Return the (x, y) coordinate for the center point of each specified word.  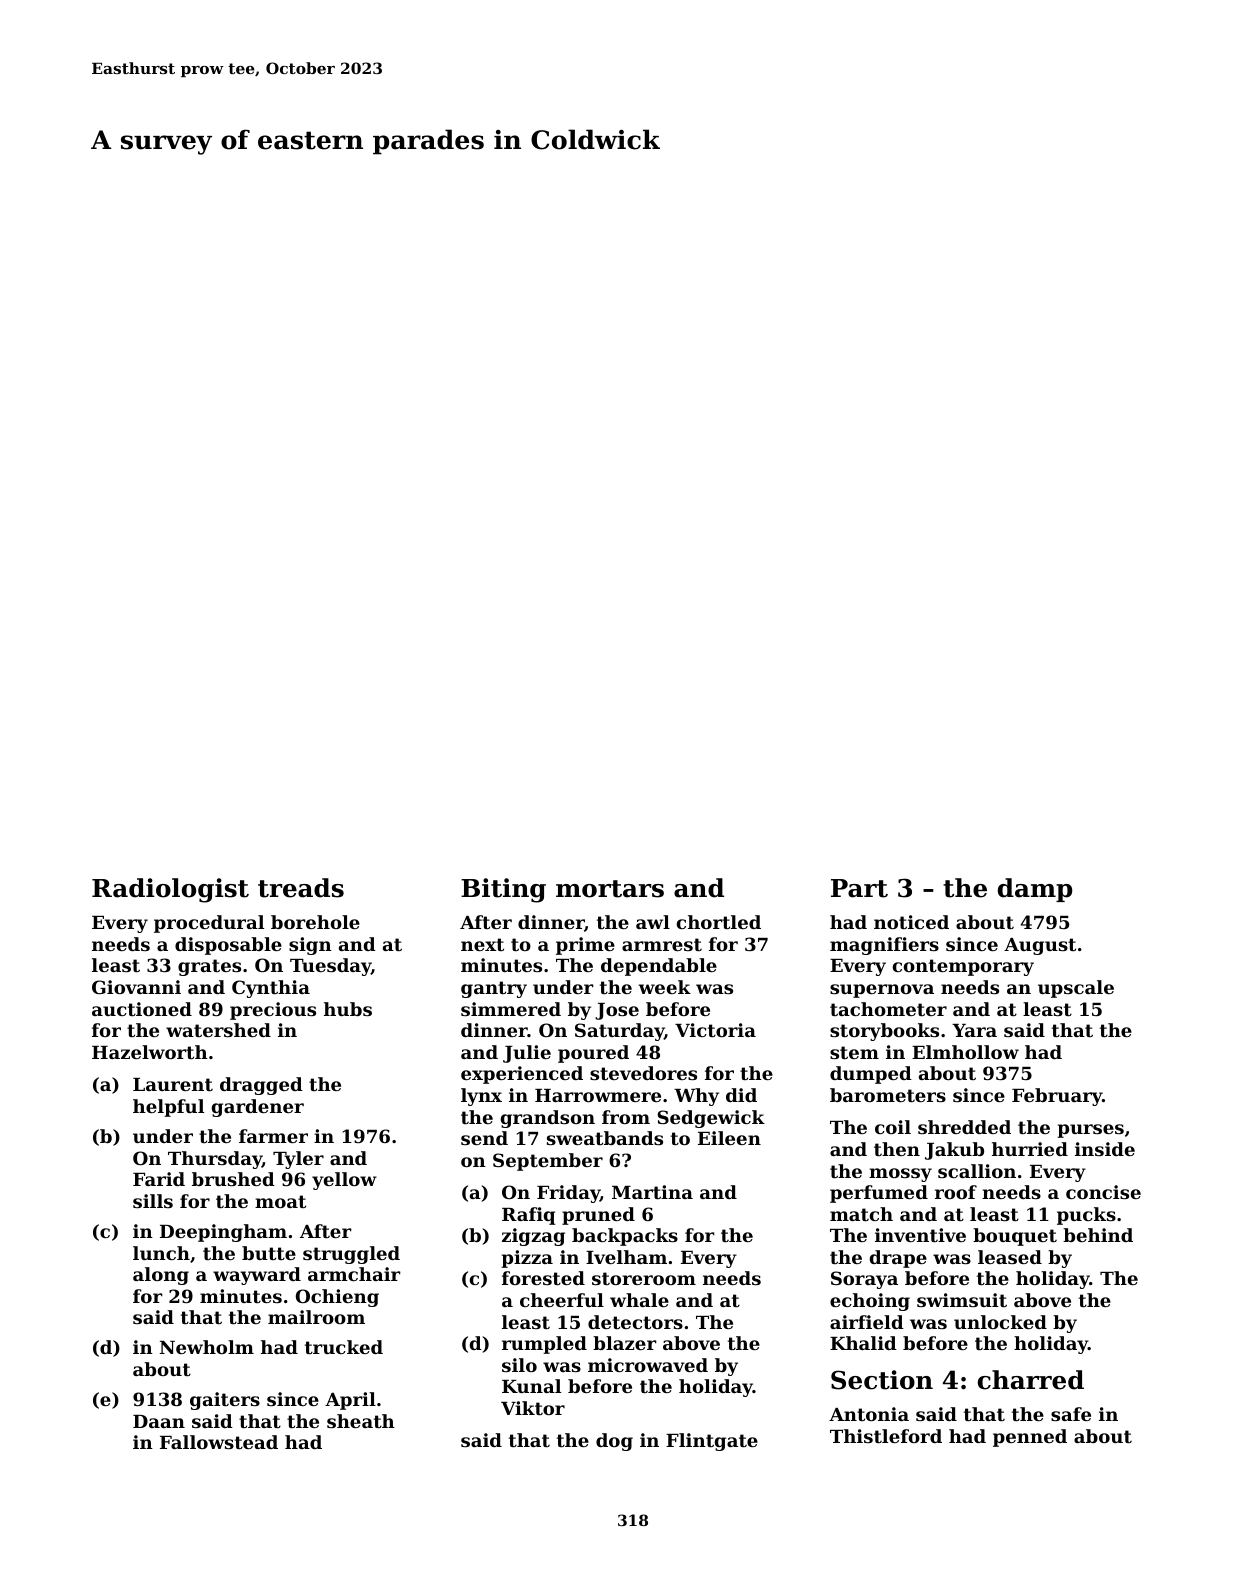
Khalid (863, 1343)
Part (859, 888)
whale (639, 1300)
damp (1035, 890)
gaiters (225, 1401)
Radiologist (170, 890)
